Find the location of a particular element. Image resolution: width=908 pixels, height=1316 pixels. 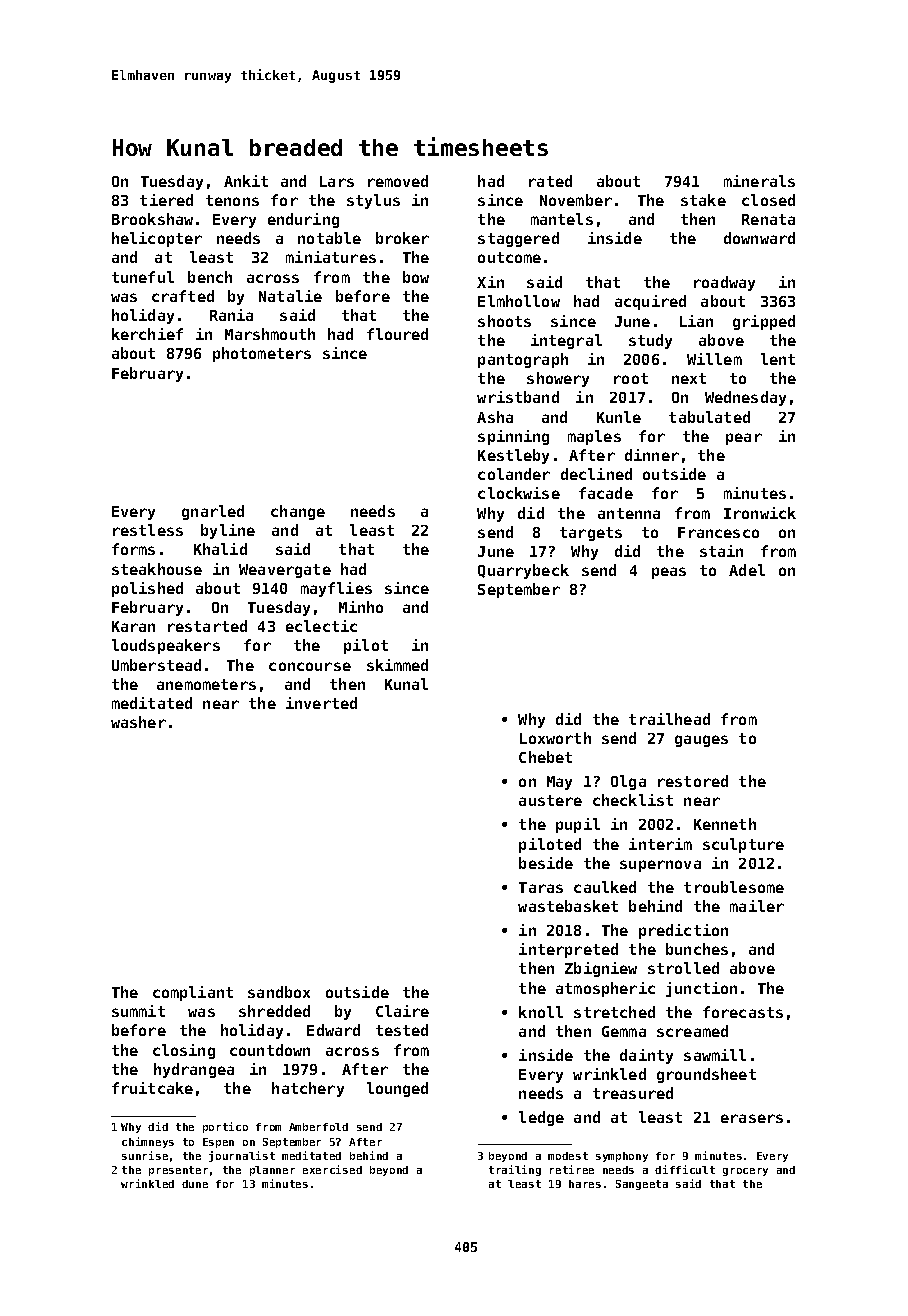

trailing is located at coordinates (515, 1170).
